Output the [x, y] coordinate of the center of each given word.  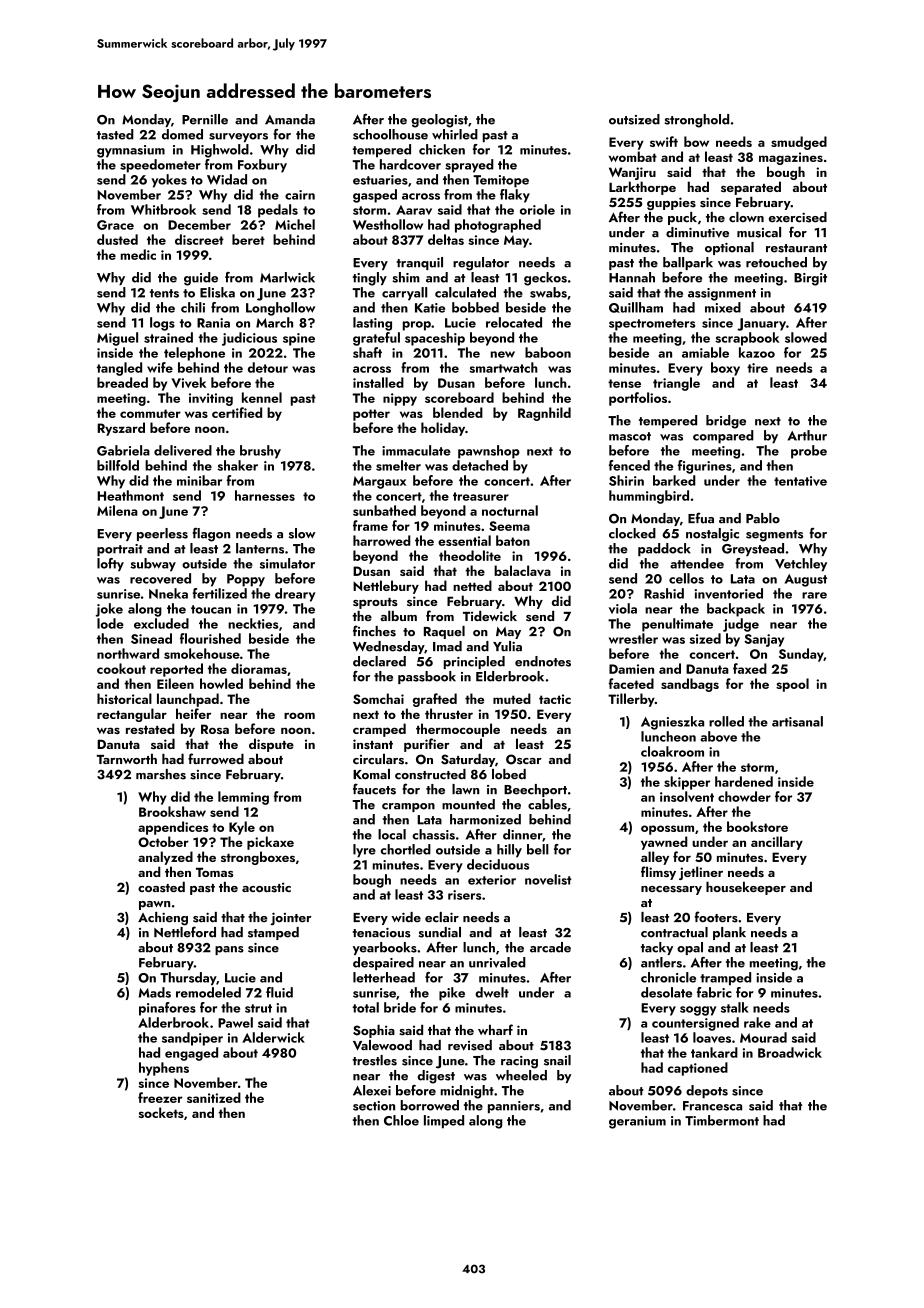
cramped [379, 730]
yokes [169, 181]
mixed [723, 307]
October [163, 841]
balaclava [522, 570]
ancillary [777, 843]
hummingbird [649, 497]
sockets [161, 1112]
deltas [446, 239]
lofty [110, 565]
